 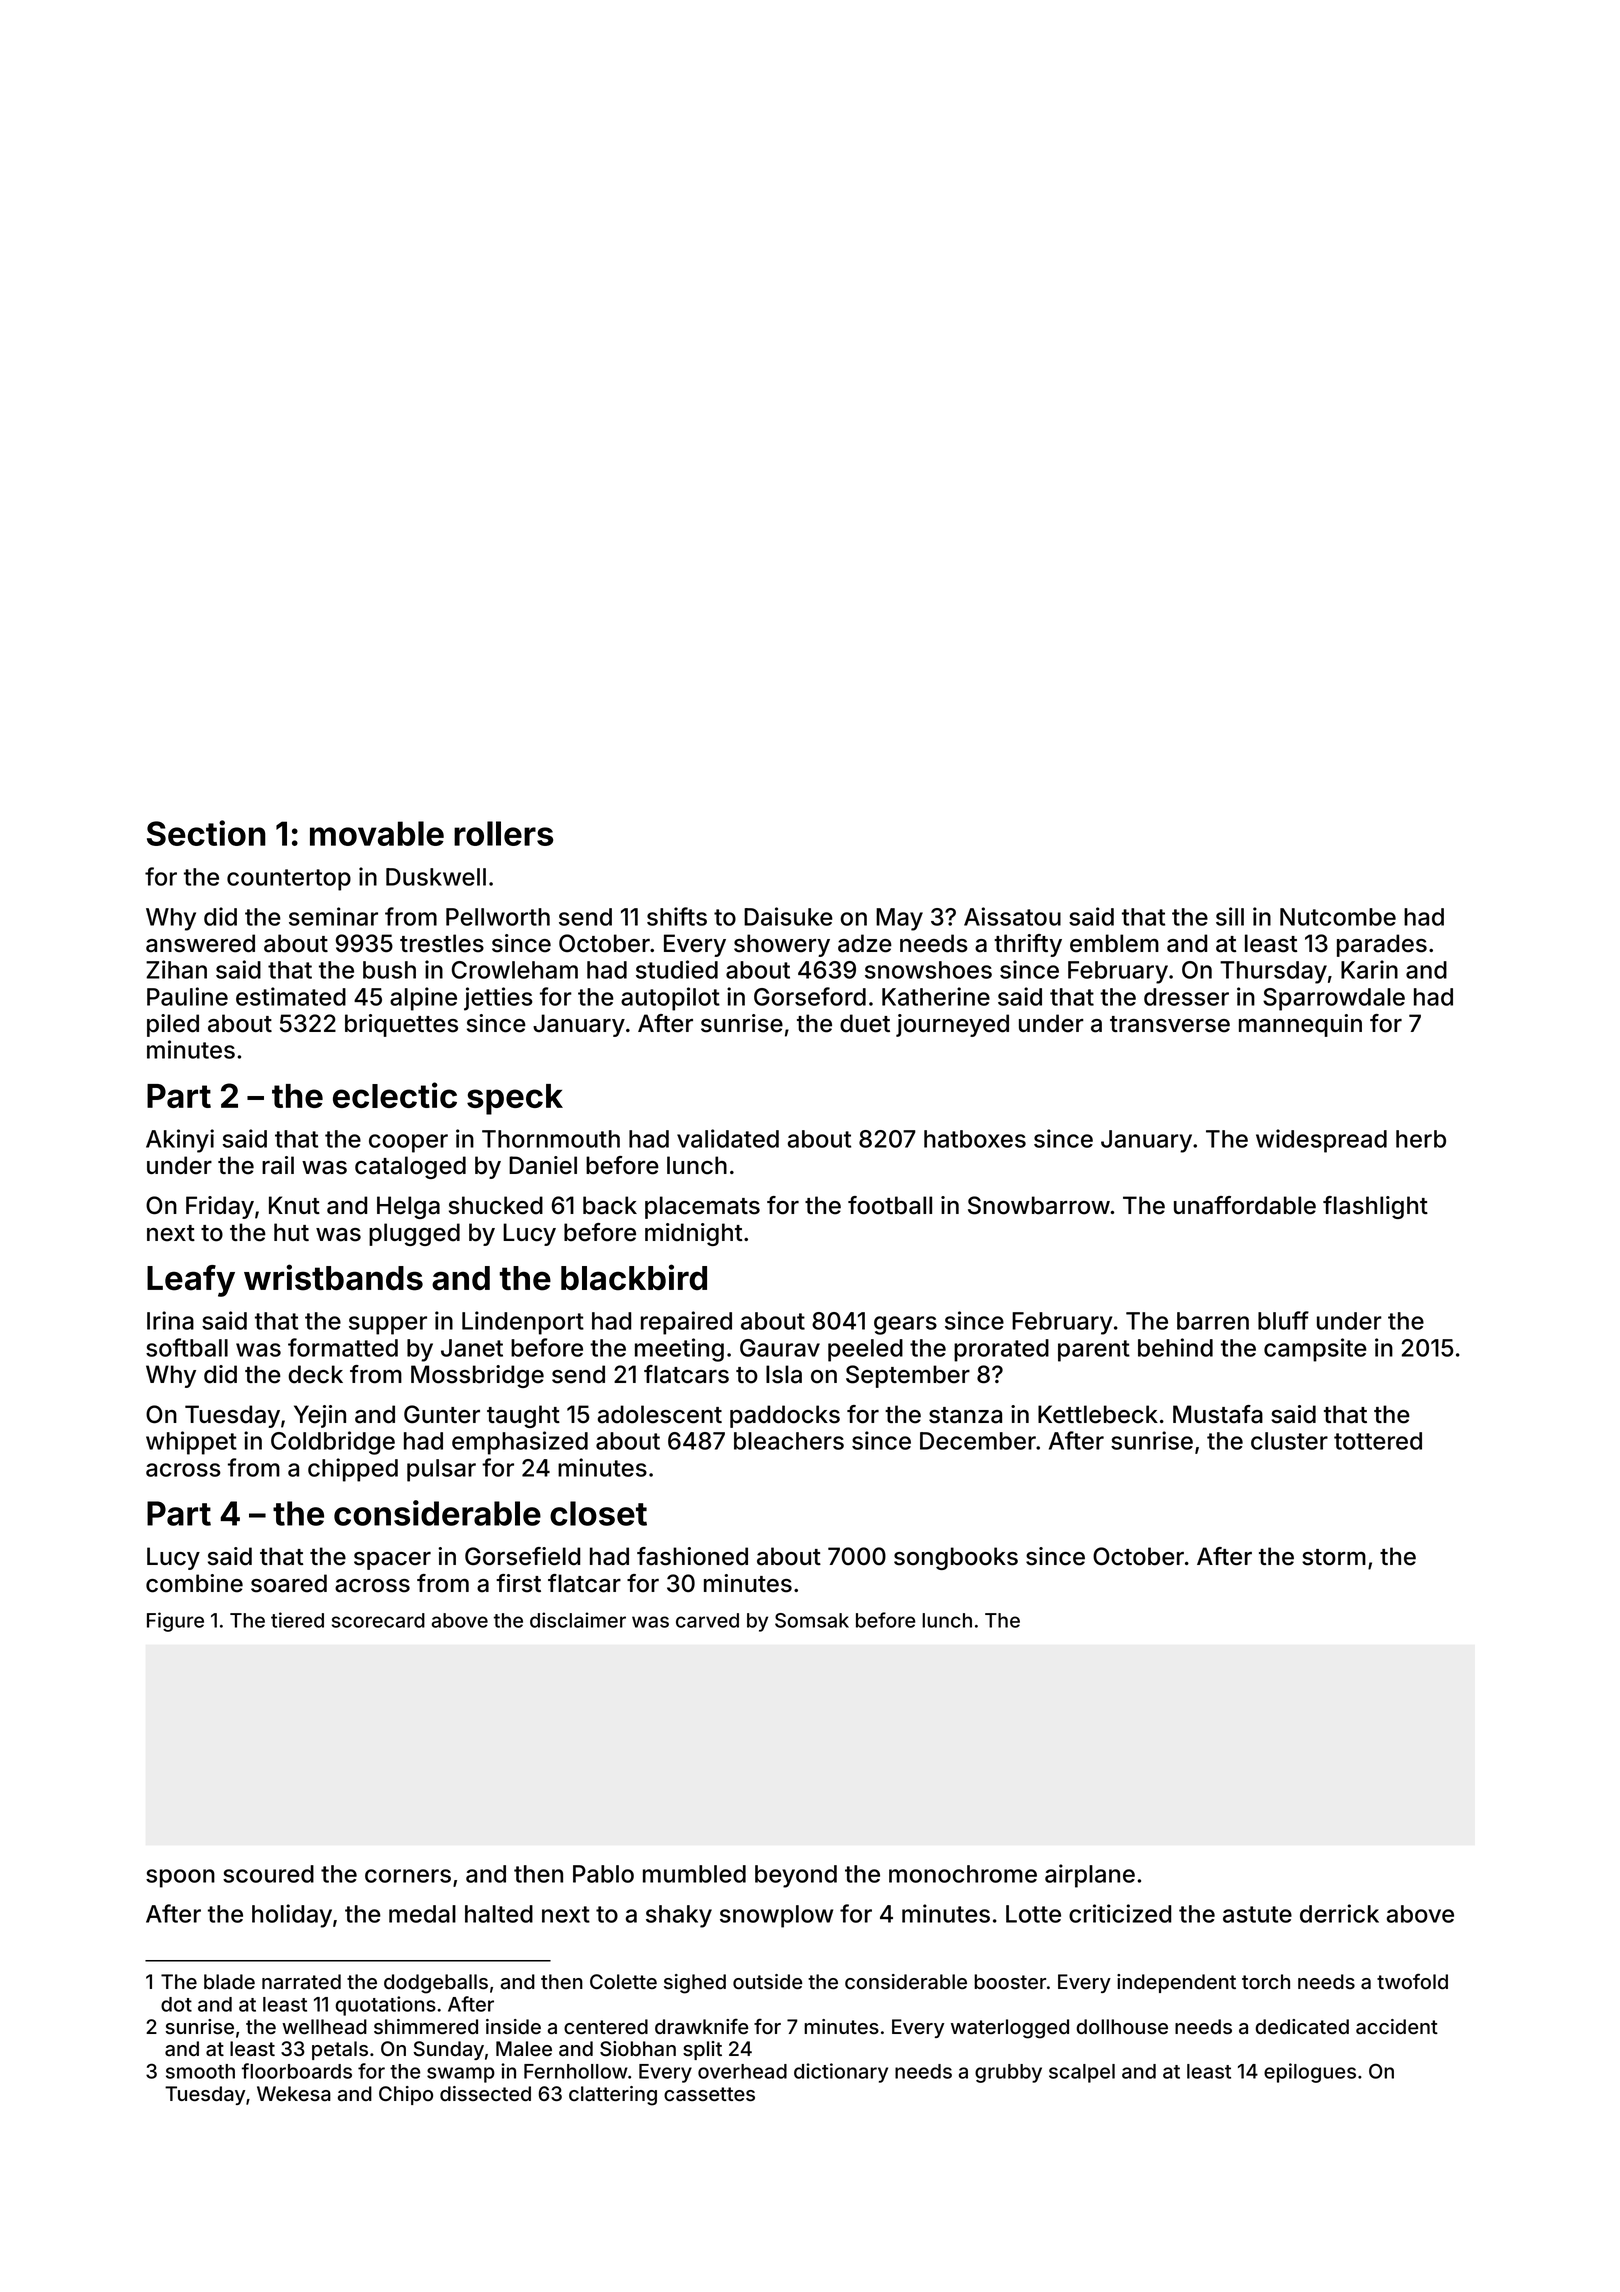 I want to click on smooth, so click(x=200, y=2071).
